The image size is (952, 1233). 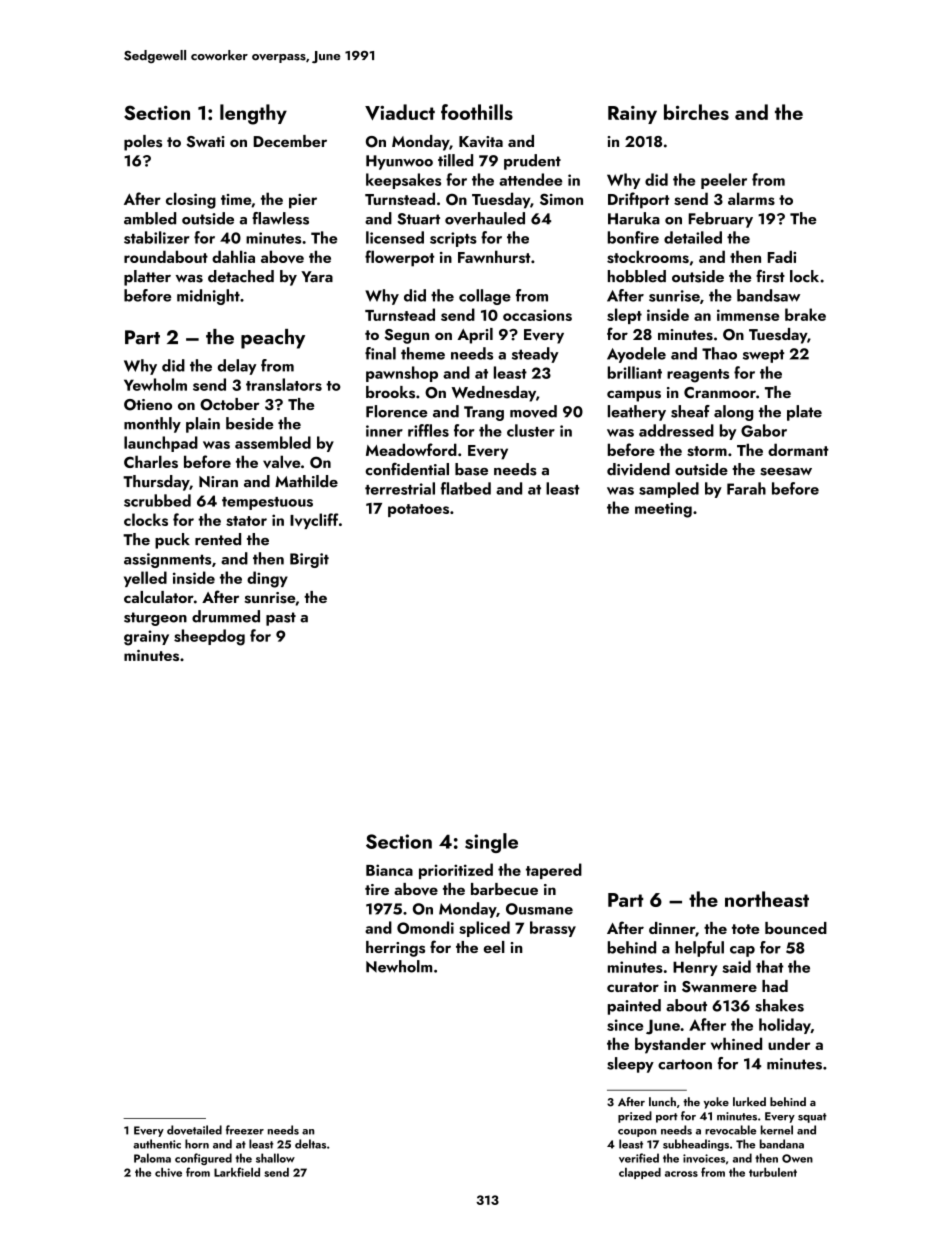 I want to click on meeting, so click(x=663, y=510).
